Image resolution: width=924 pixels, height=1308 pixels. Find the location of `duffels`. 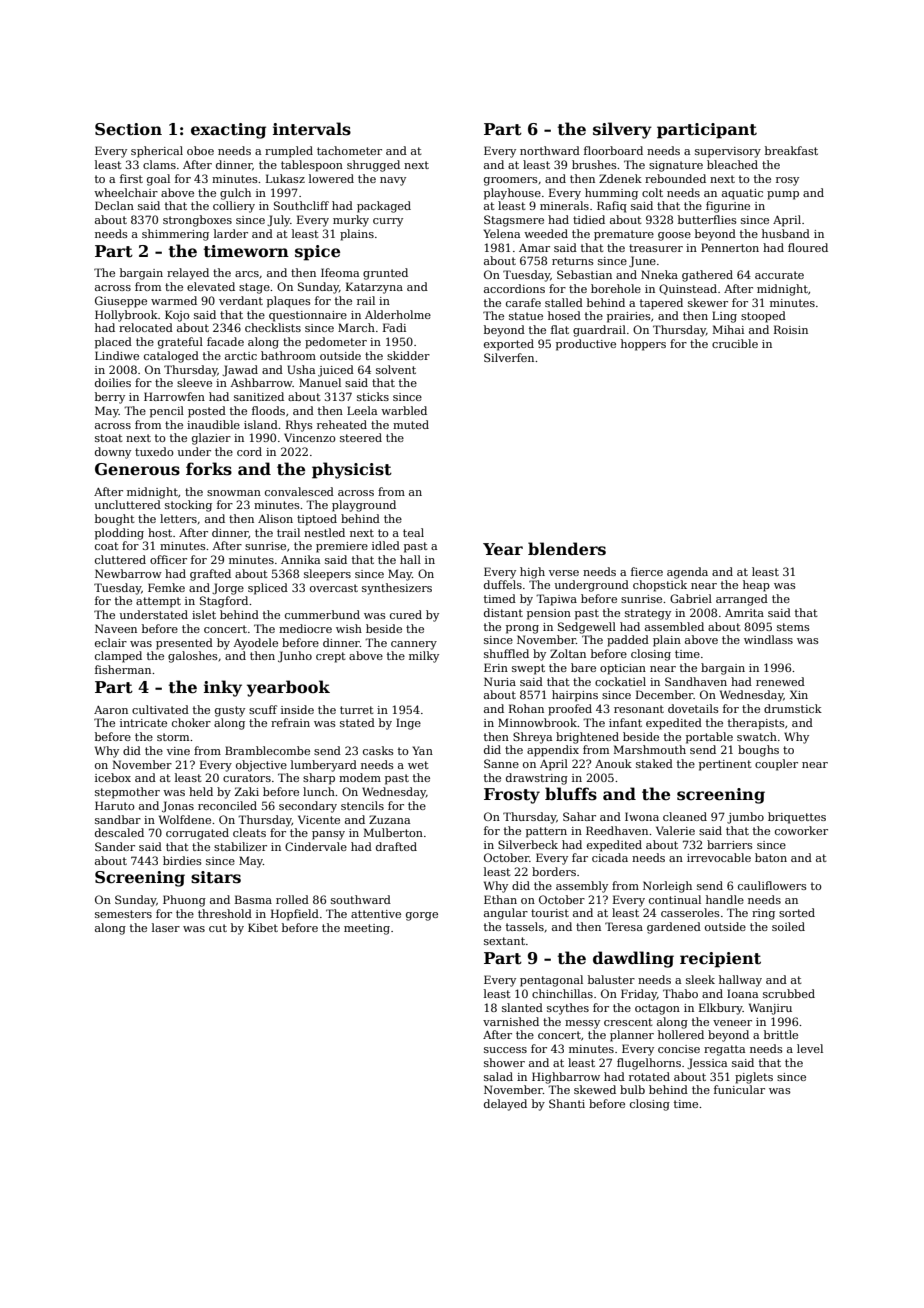

duffels is located at coordinates (503, 584).
